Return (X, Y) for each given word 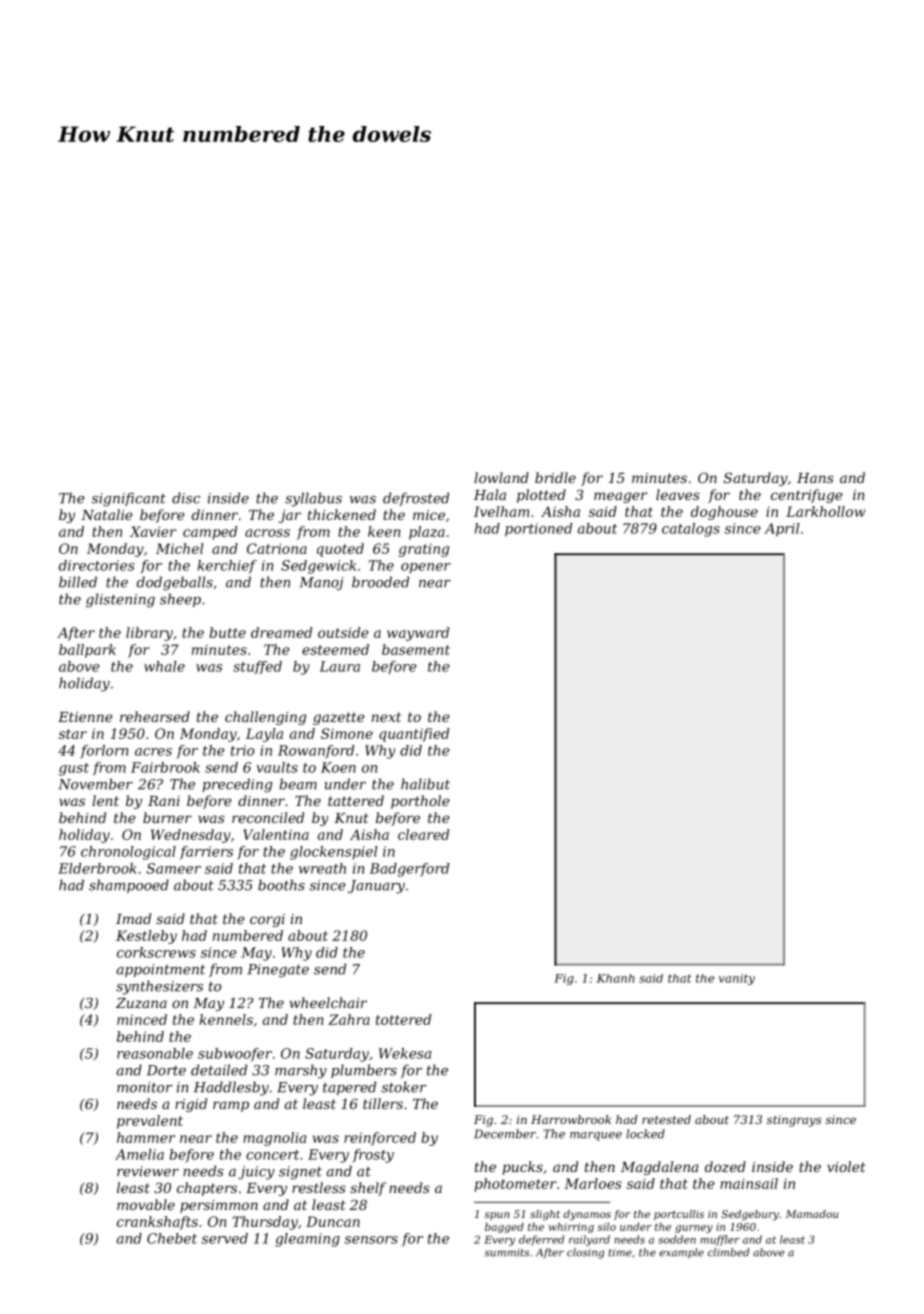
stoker (404, 1087)
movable (146, 1204)
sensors (371, 1240)
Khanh (615, 978)
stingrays (794, 1121)
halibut (425, 784)
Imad (133, 918)
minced (142, 1019)
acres (153, 752)
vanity (737, 979)
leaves (678, 494)
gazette (339, 718)
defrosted (416, 499)
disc (186, 498)
